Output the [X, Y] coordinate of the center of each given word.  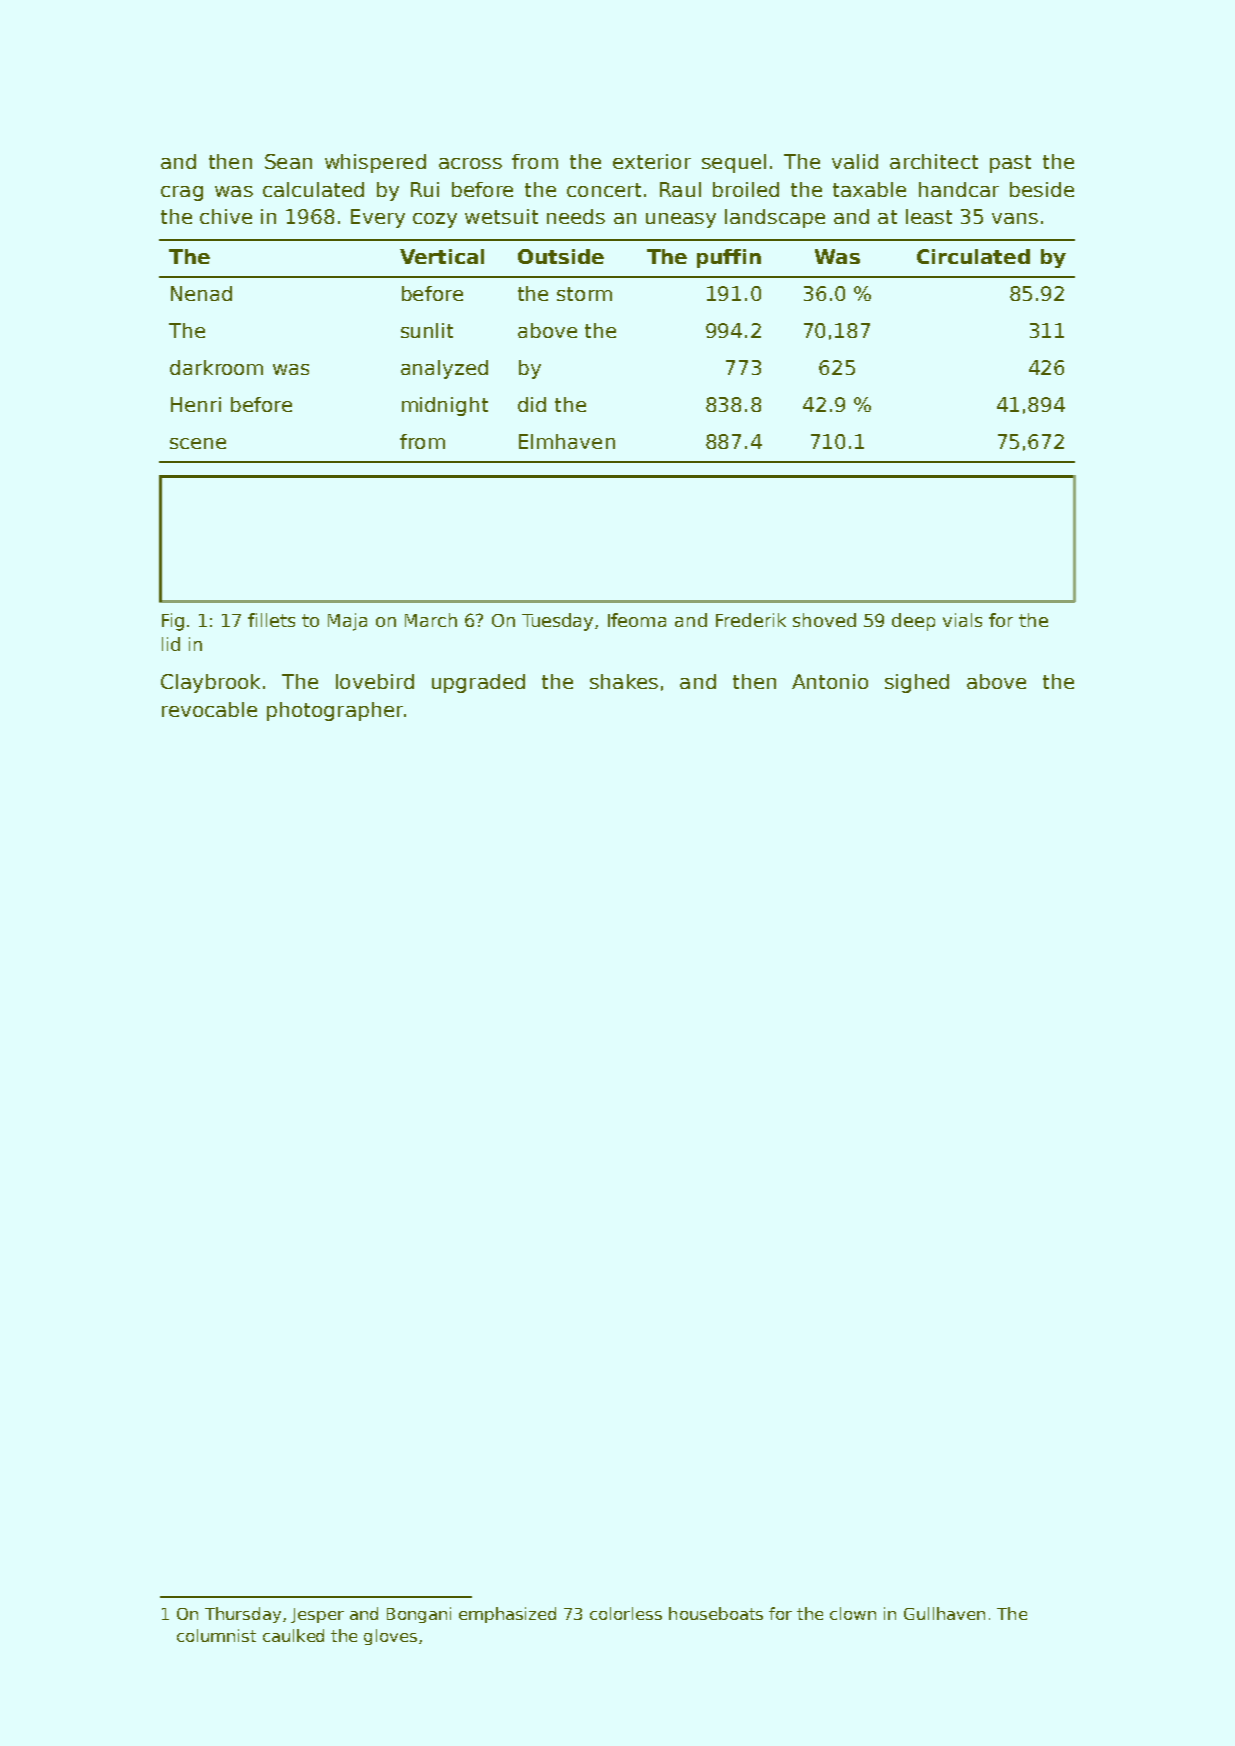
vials [962, 620]
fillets [271, 620]
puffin [729, 258]
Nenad [201, 293]
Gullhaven [944, 1613]
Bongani [419, 1615]
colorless [626, 1613]
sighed [917, 683]
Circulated [973, 256]
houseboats [716, 1613]
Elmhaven [567, 441]
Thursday [243, 1615]
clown [853, 1613]
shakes [624, 681]
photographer [335, 711]
